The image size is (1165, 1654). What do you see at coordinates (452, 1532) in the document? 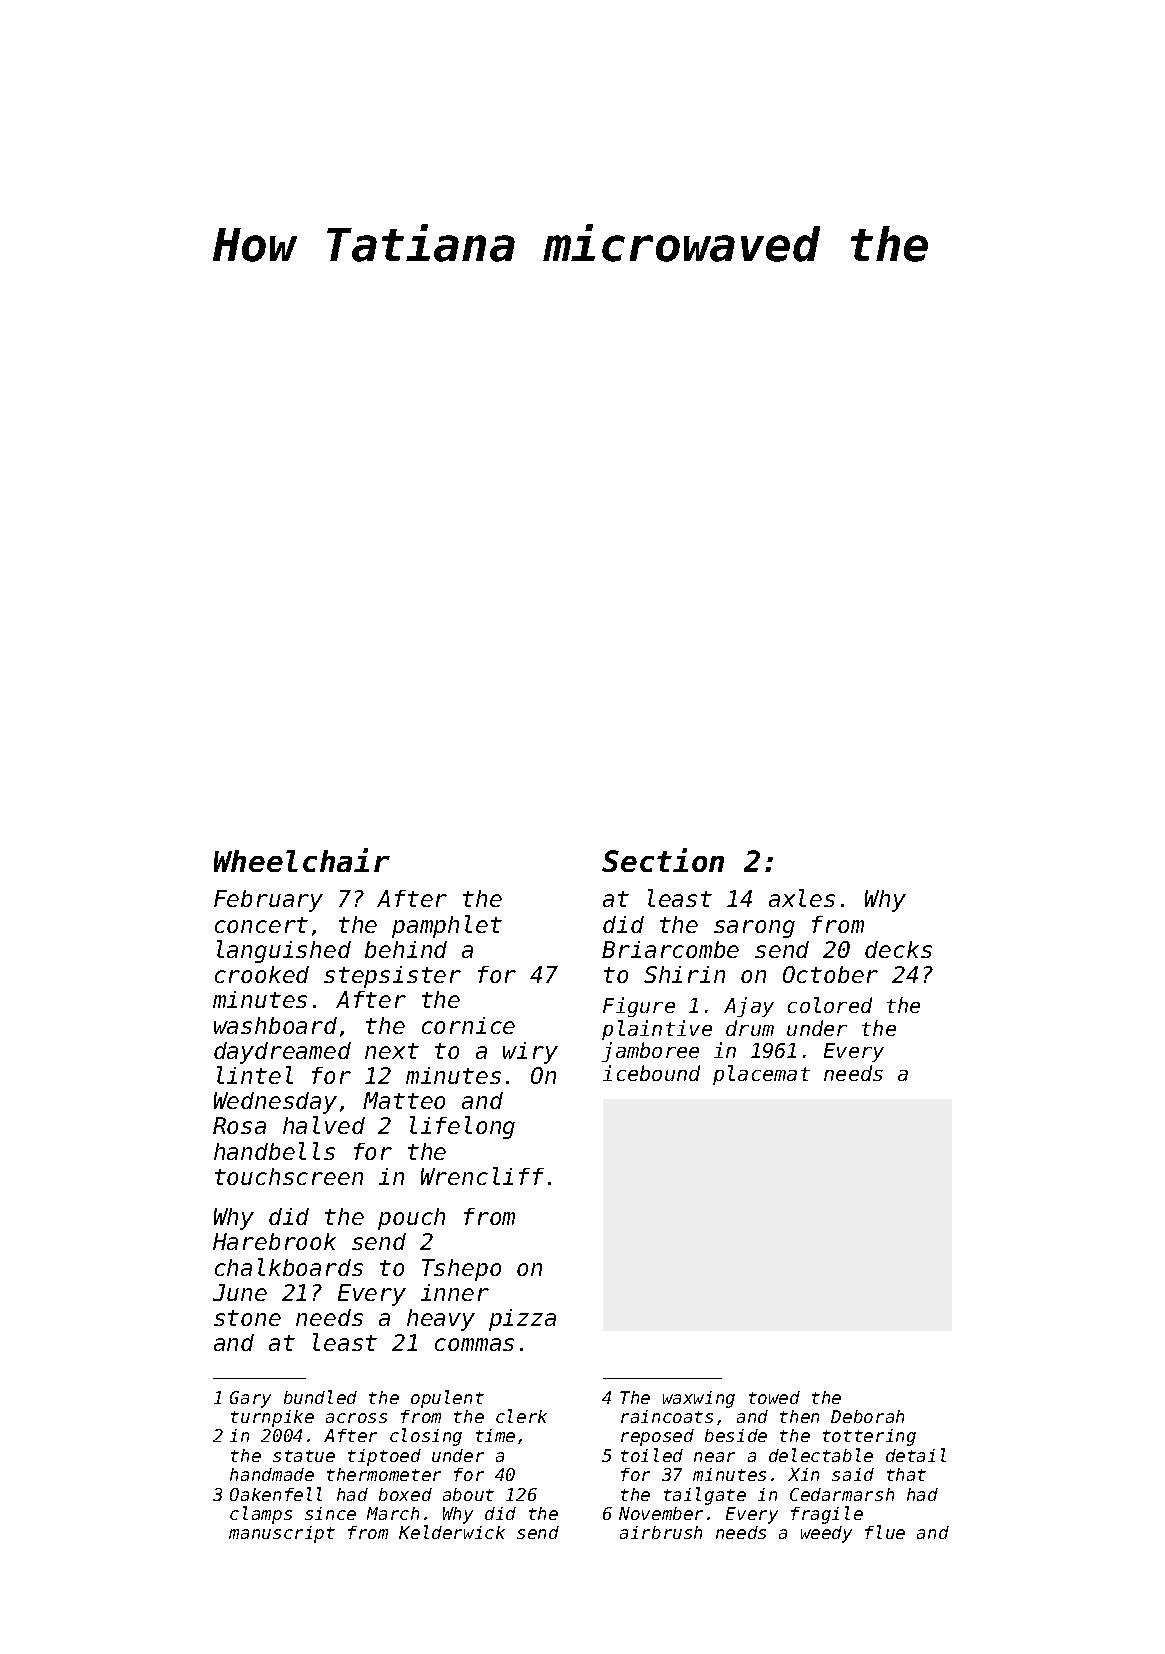
I see `Kelderwick` at bounding box center [452, 1532].
